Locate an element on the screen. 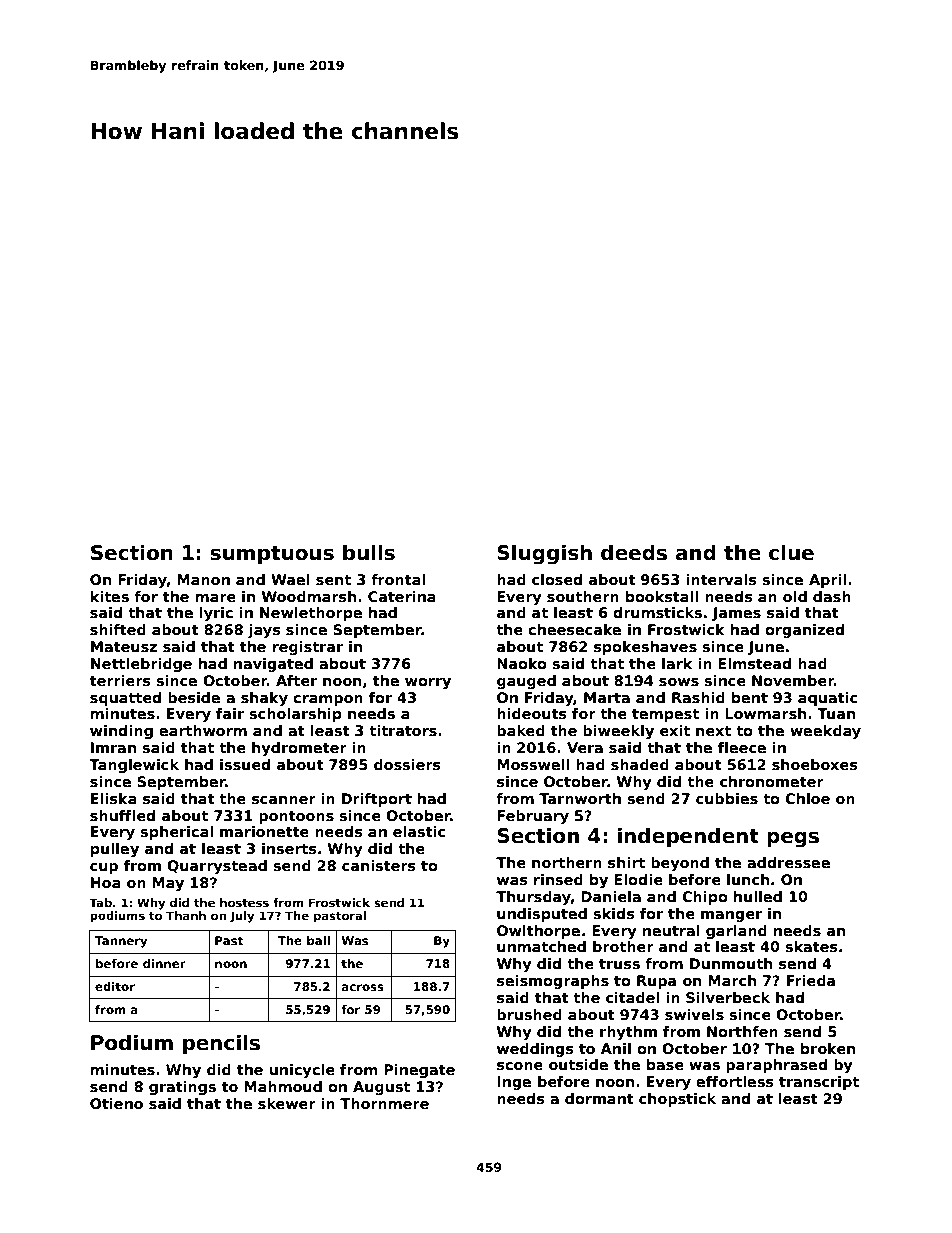 The height and width of the screenshot is (1233, 952). clue is located at coordinates (791, 552).
